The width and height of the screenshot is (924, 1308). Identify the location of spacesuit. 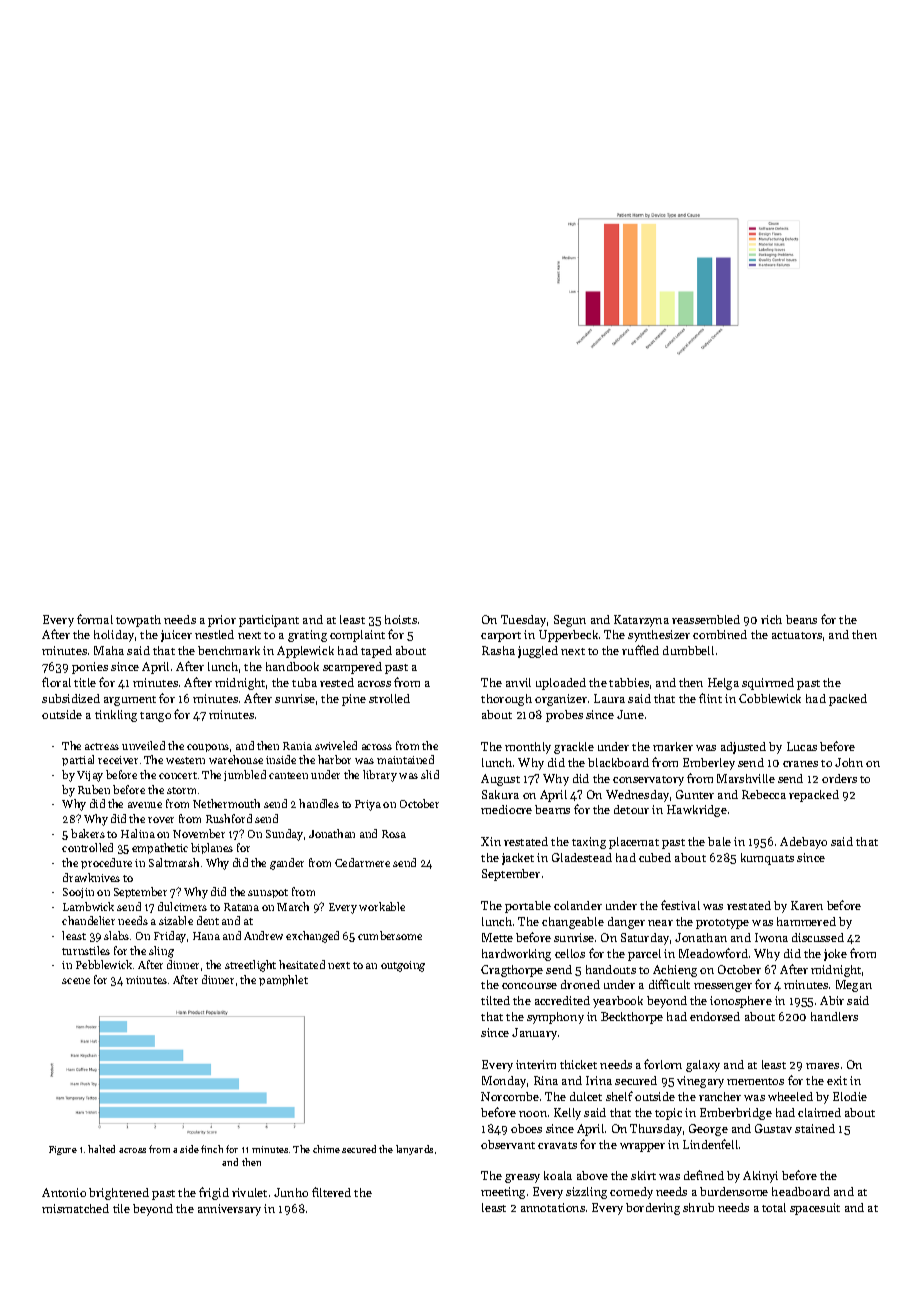
(815, 1209).
